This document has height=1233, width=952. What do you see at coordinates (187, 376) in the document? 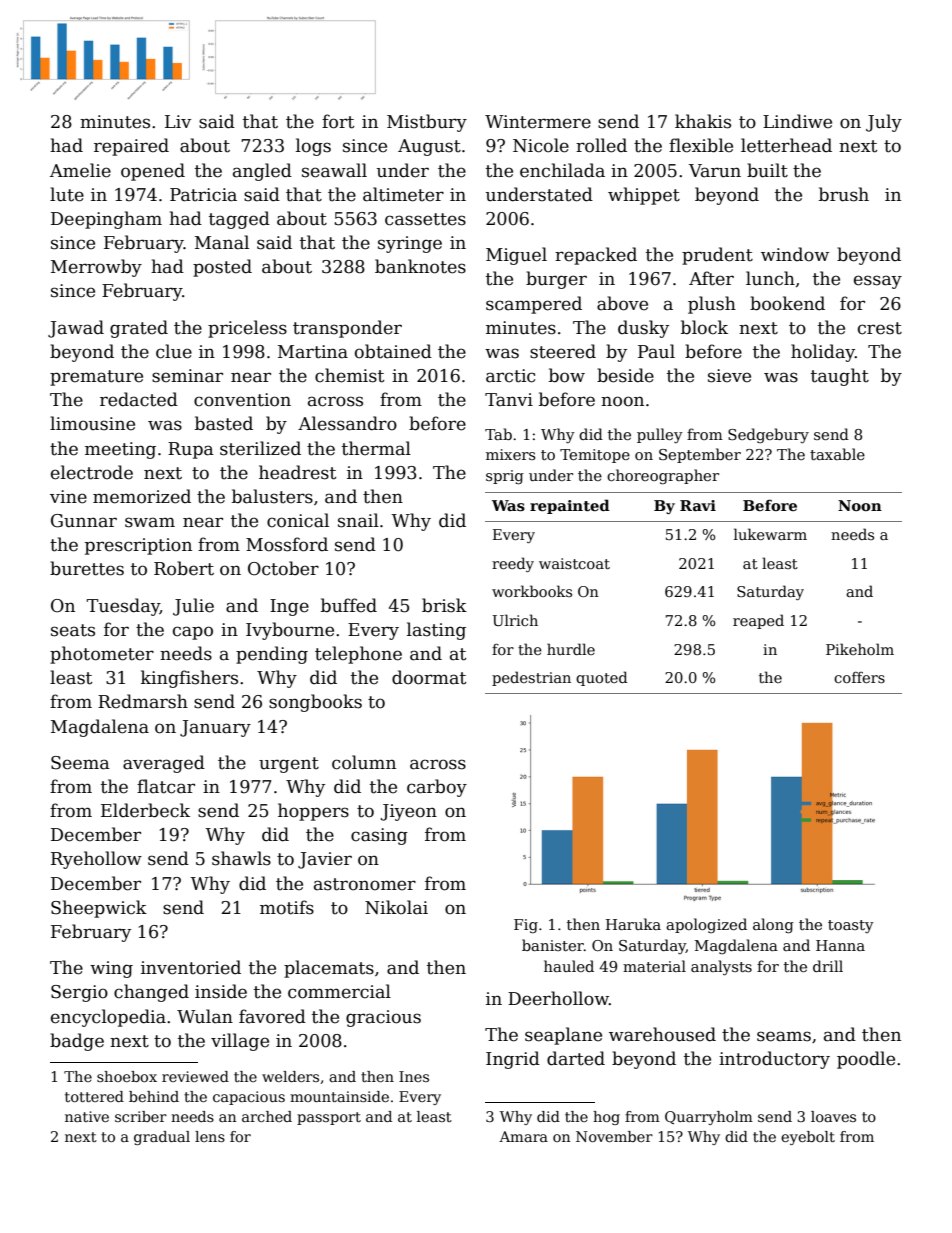
I see `seminar` at bounding box center [187, 376].
